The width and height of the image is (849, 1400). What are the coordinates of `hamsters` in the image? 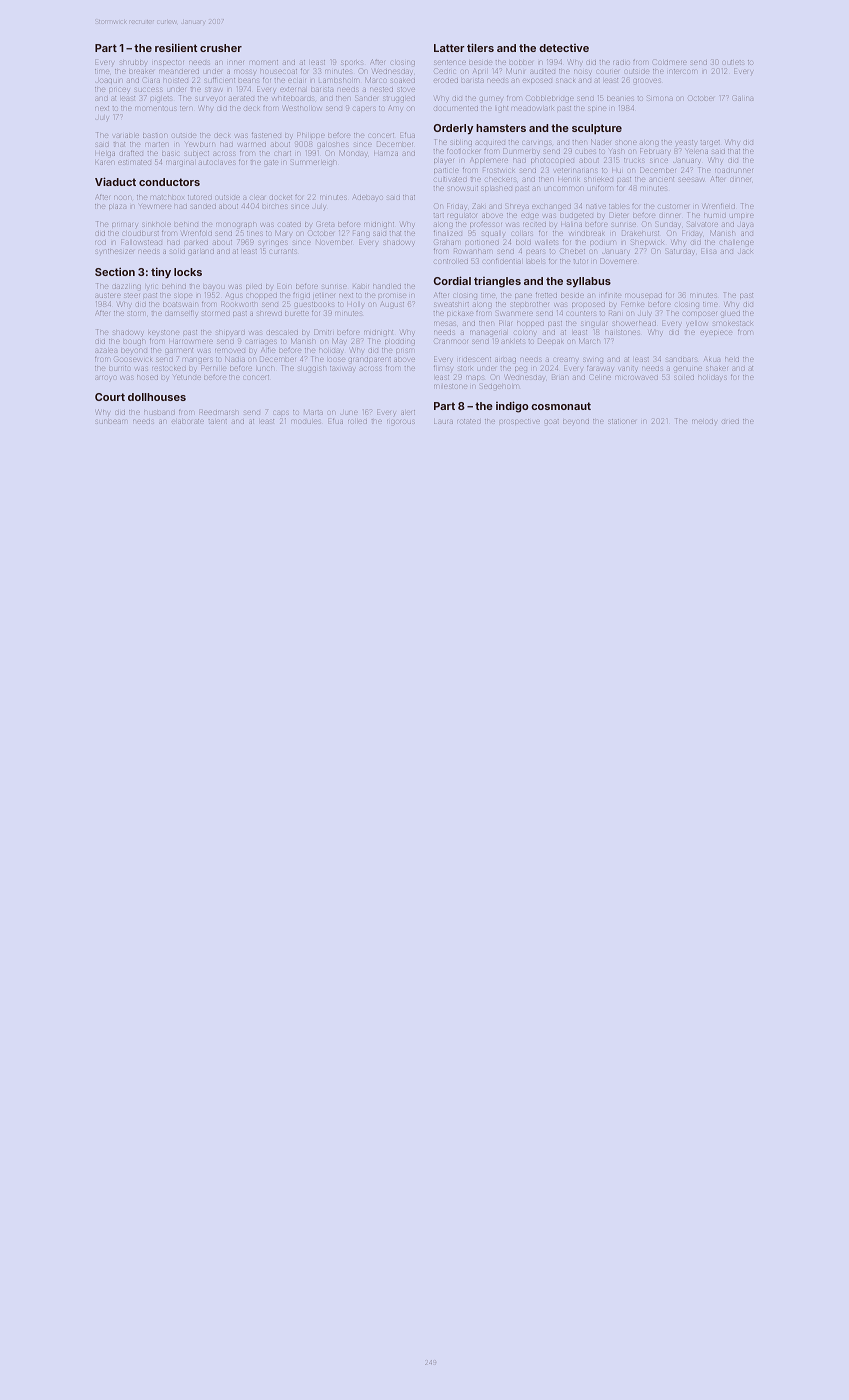 It's located at (501, 128).
